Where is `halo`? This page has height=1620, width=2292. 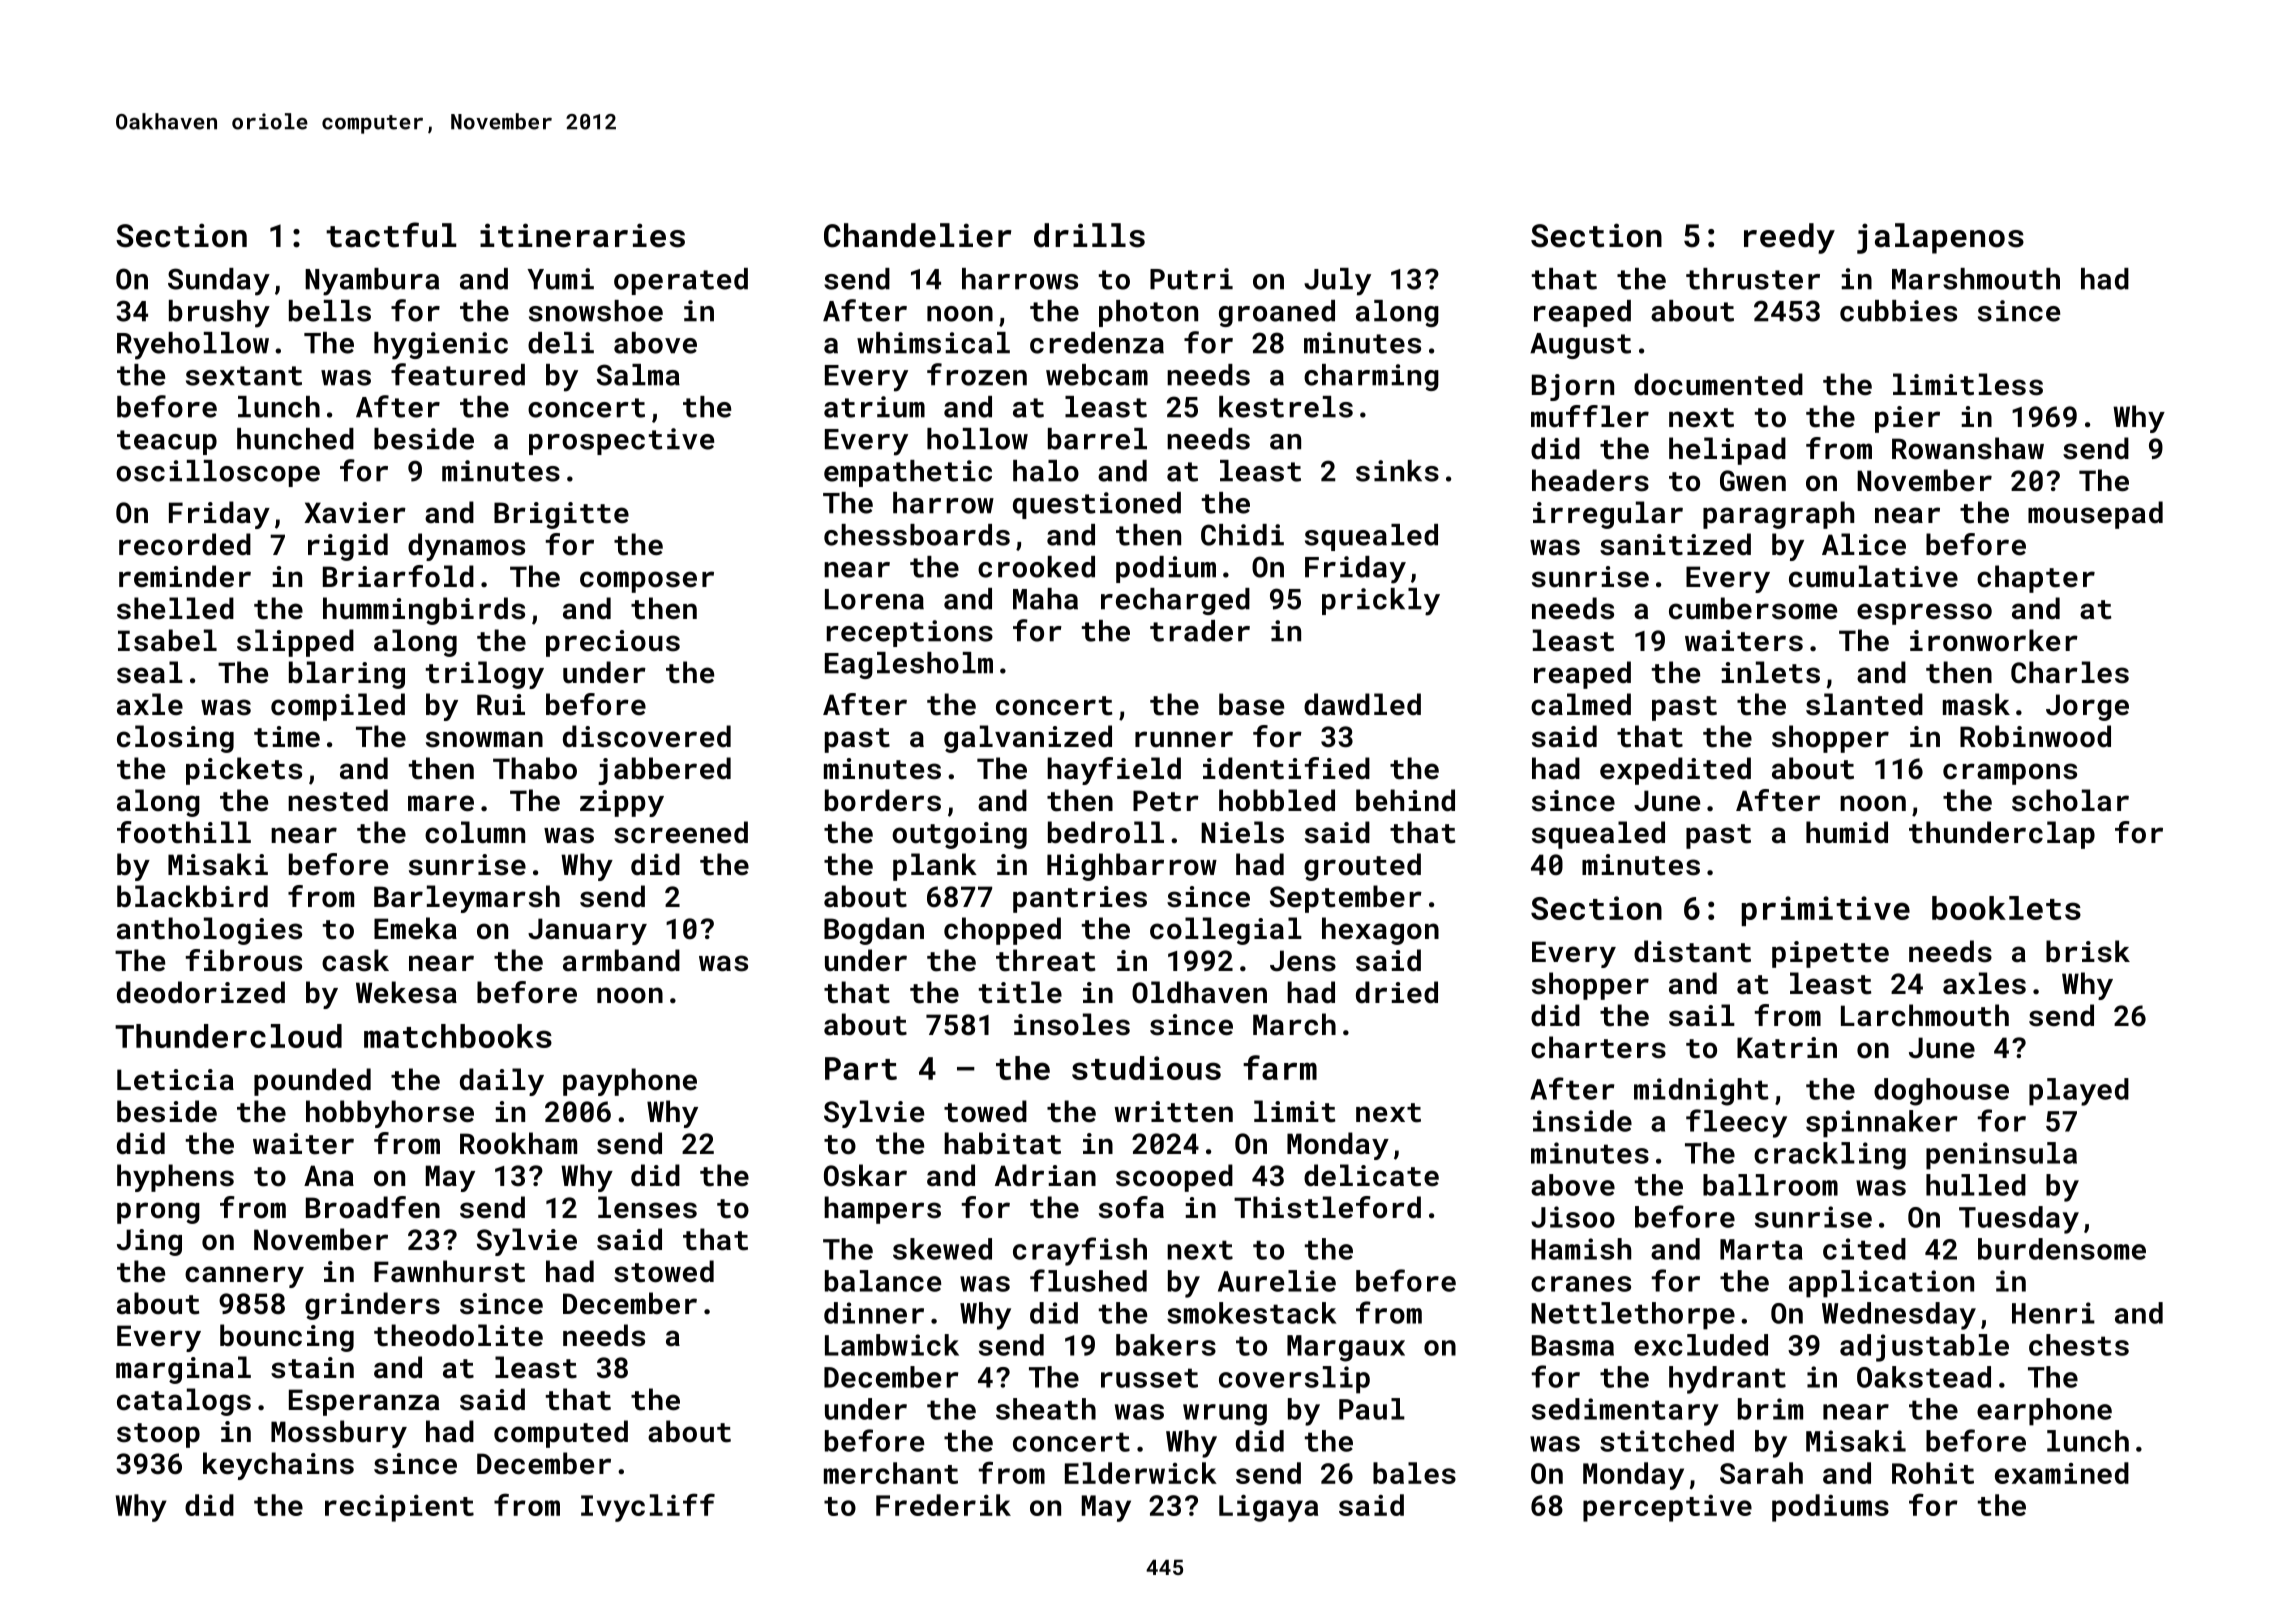
halo is located at coordinates (1046, 471).
